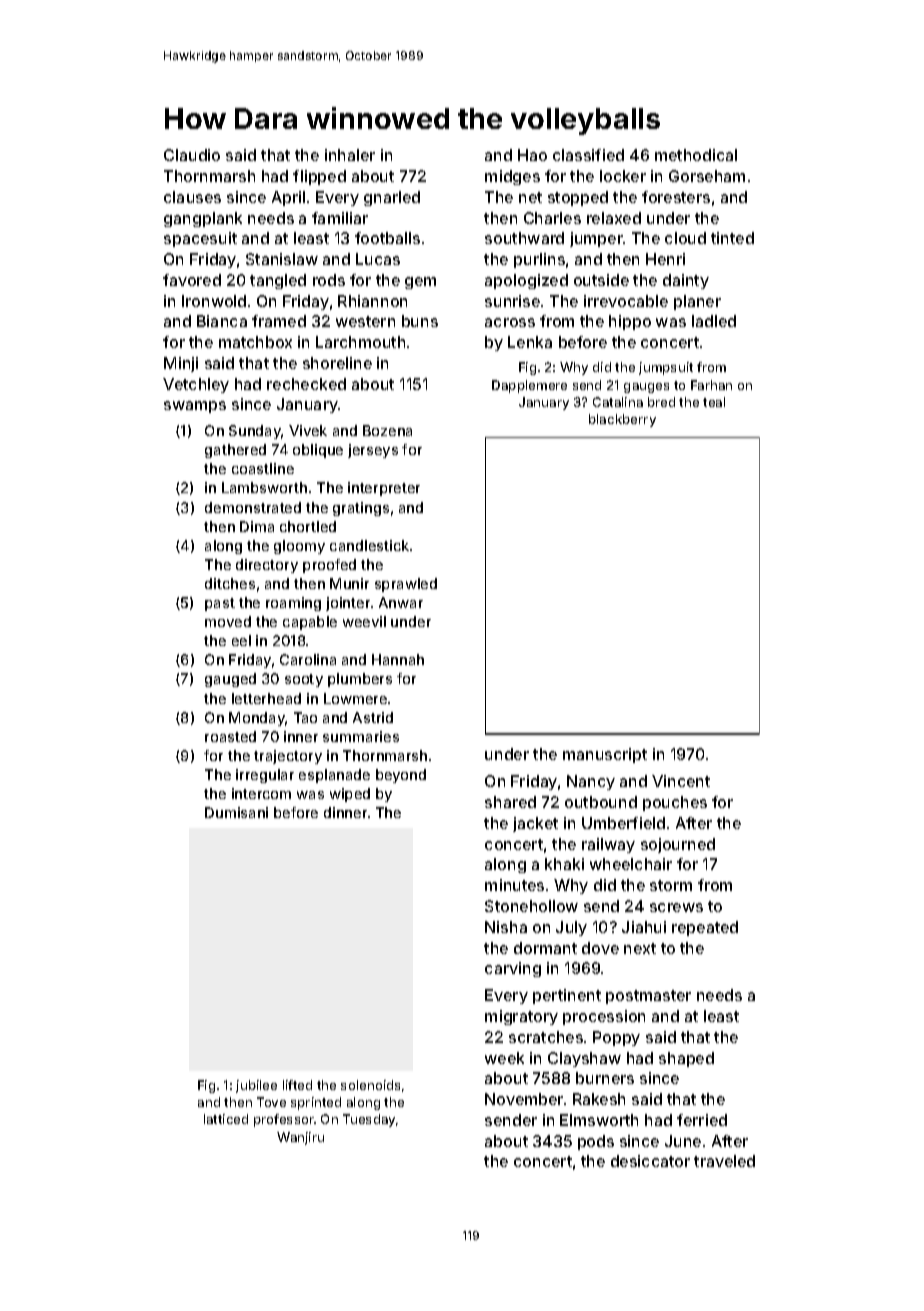 This image has width=924, height=1311. What do you see at coordinates (705, 928) in the image?
I see `repeated` at bounding box center [705, 928].
